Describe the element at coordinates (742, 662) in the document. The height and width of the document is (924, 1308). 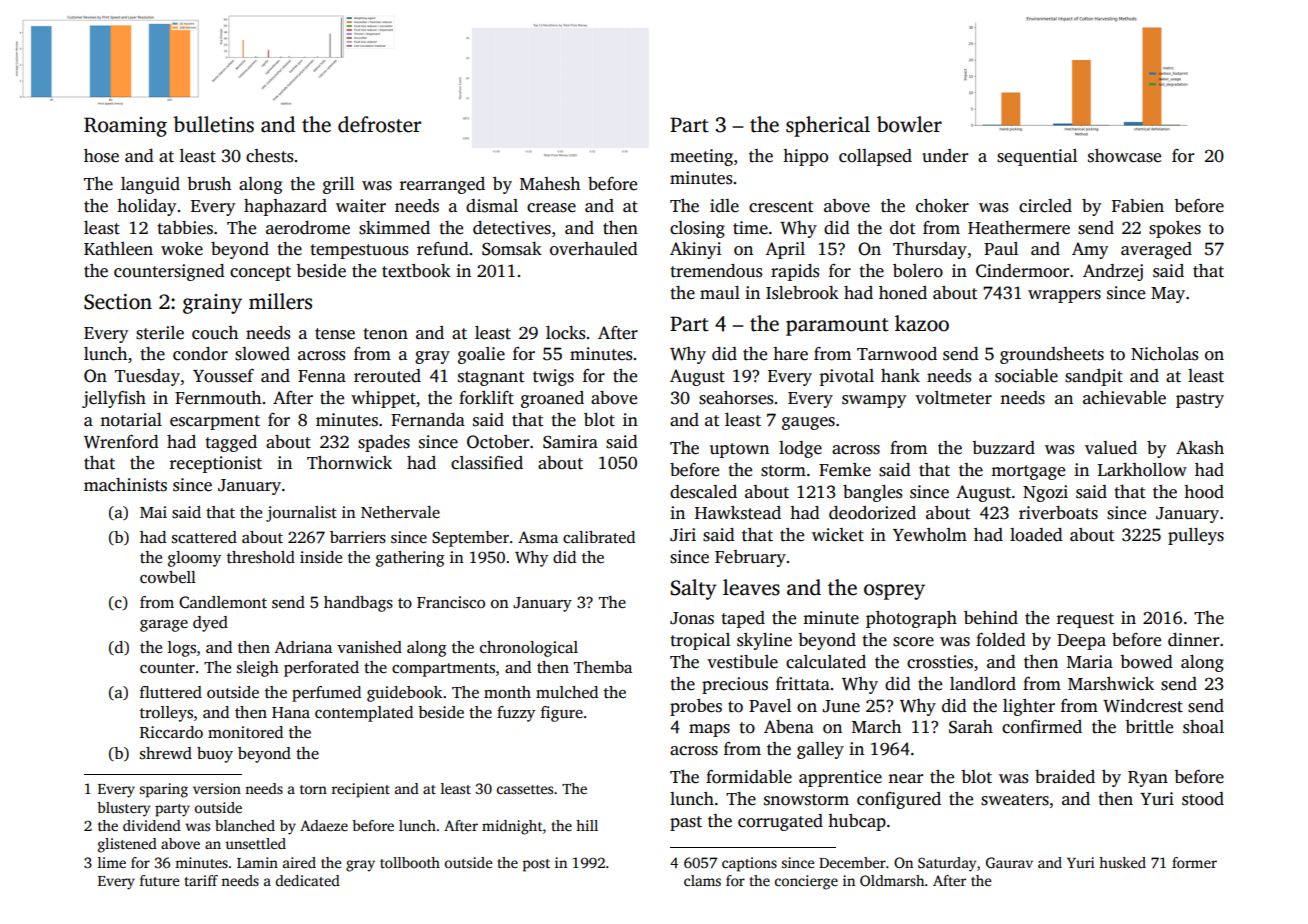
I see `vestibule` at that location.
